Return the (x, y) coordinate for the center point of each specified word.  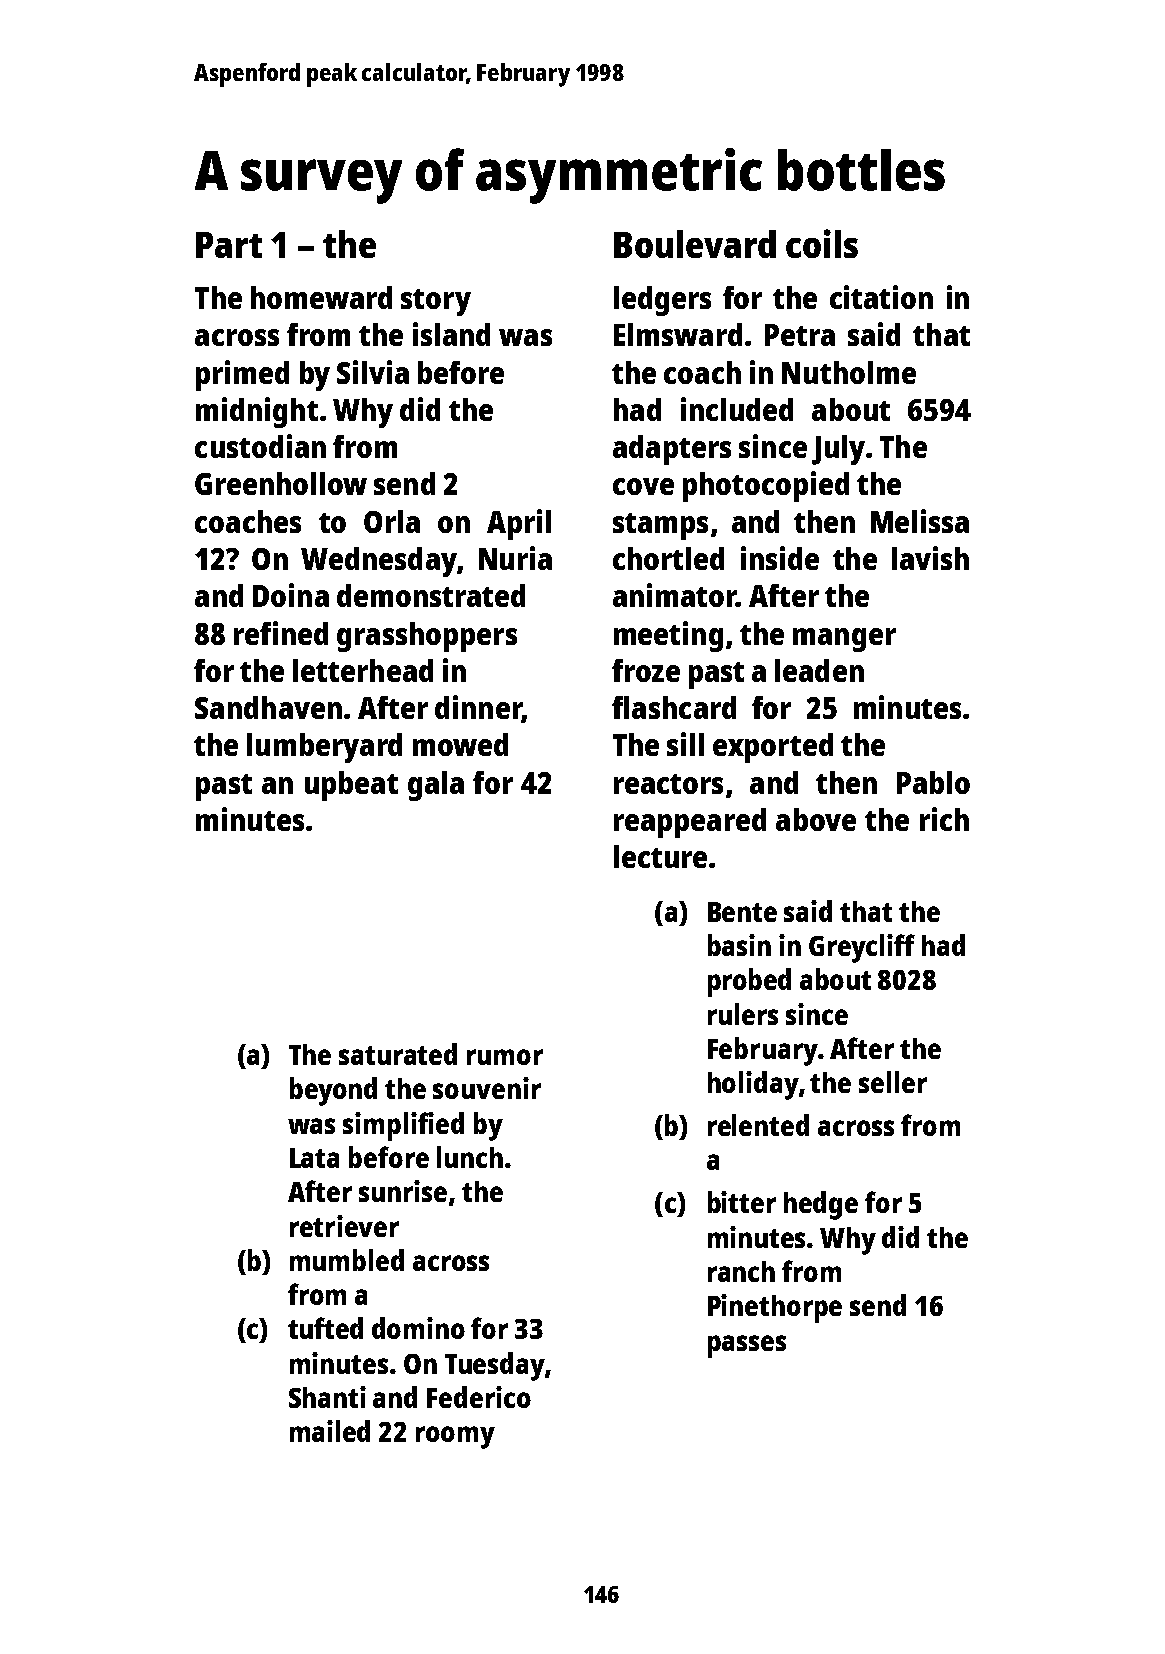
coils (822, 243)
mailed (330, 1431)
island (451, 334)
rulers (743, 1014)
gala (436, 786)
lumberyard (324, 748)
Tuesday (495, 1366)
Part (229, 245)
